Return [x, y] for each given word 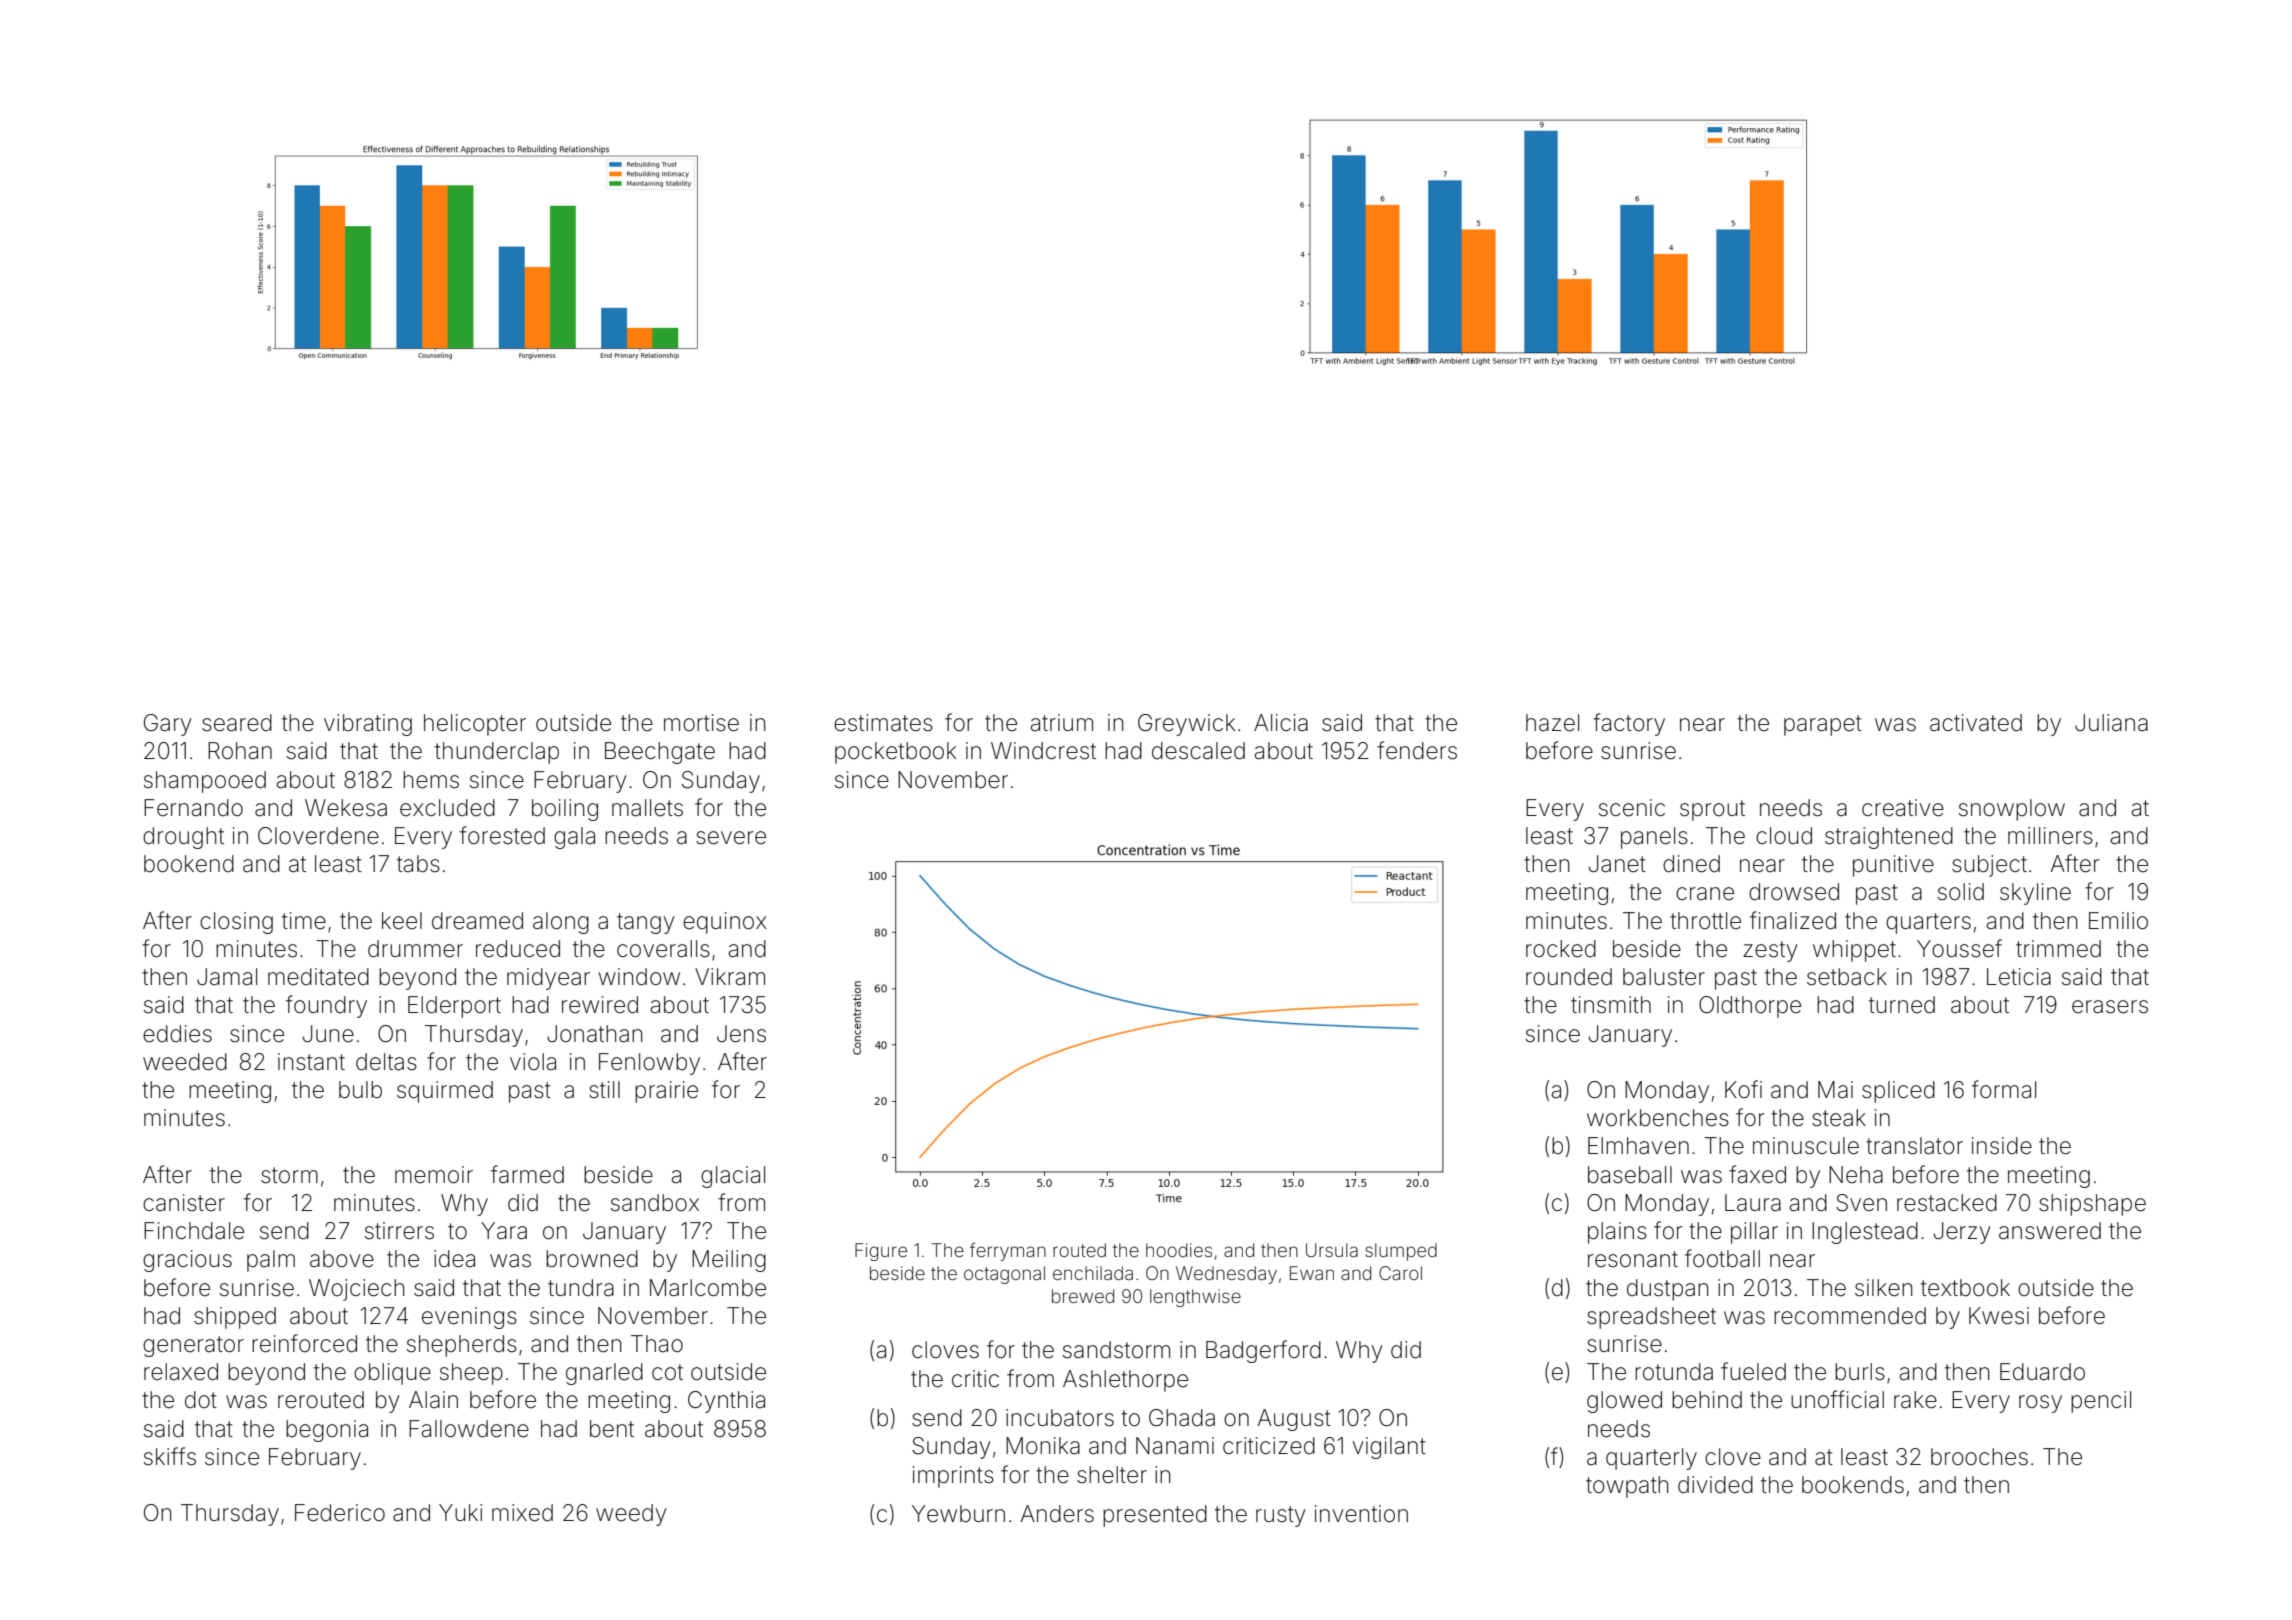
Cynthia [726, 1402]
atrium [1061, 723]
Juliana [2111, 723]
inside [2002, 1146]
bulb [360, 1090]
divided [1715, 1485]
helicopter [475, 725]
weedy [631, 1515]
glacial [733, 1177]
